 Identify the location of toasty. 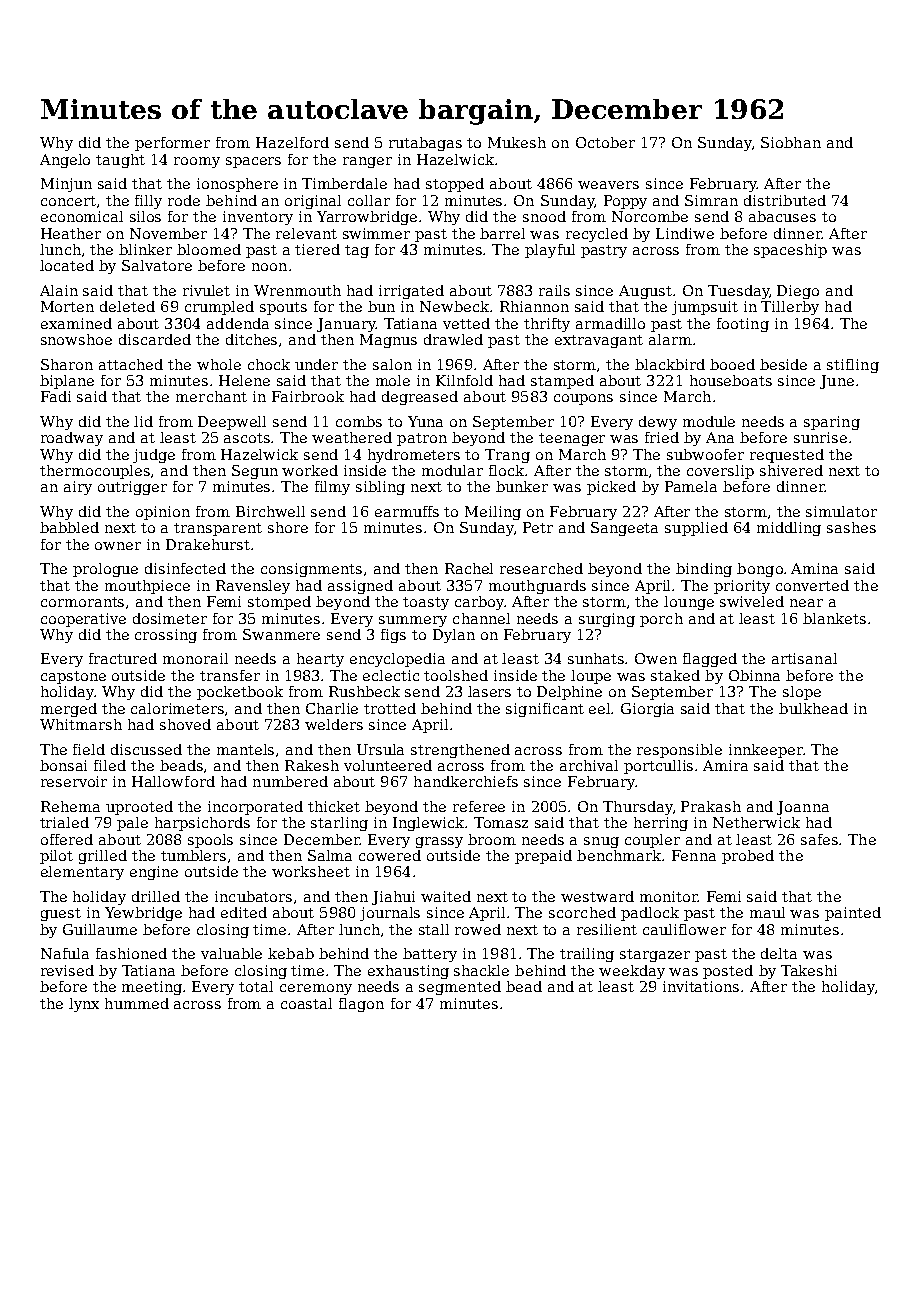
(426, 603).
